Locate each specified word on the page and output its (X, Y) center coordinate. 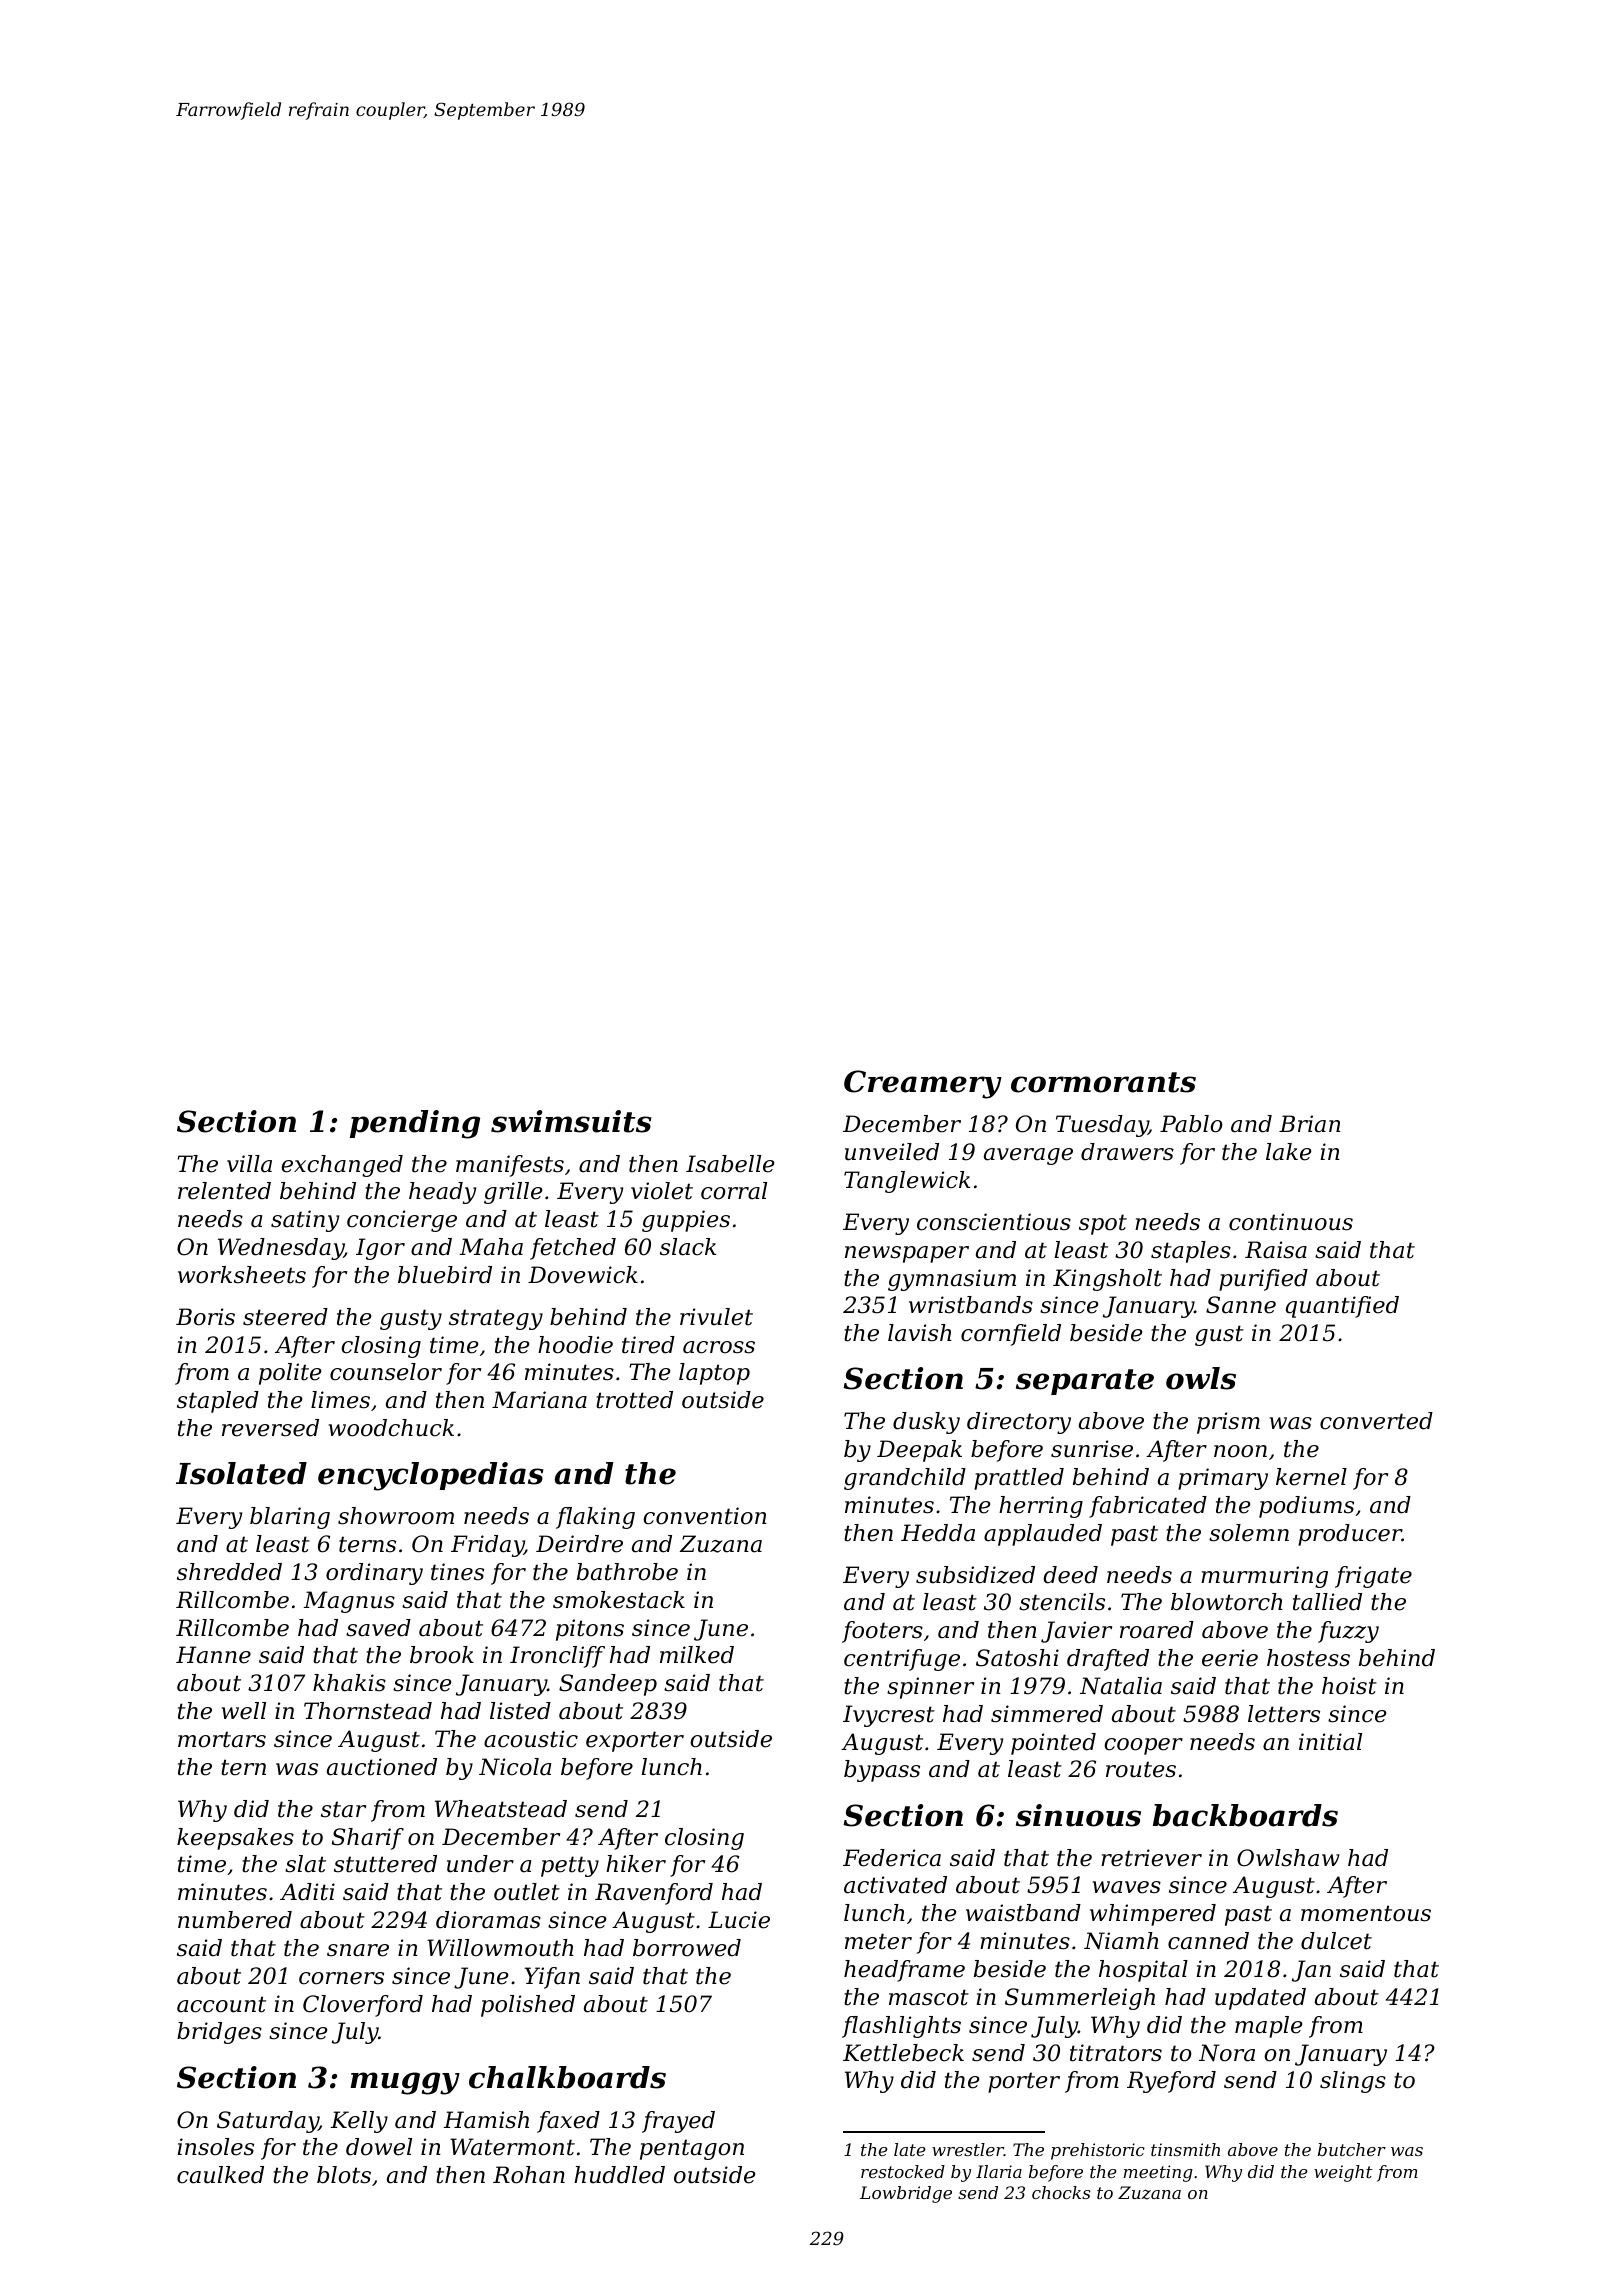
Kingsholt (1107, 1280)
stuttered (385, 1864)
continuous (1291, 1222)
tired (648, 1345)
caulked (220, 2175)
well (244, 1711)
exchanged (342, 1166)
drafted (1108, 1660)
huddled (619, 2175)
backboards (1245, 1815)
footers (882, 1632)
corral (734, 1191)
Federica (892, 1858)
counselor (386, 1372)
